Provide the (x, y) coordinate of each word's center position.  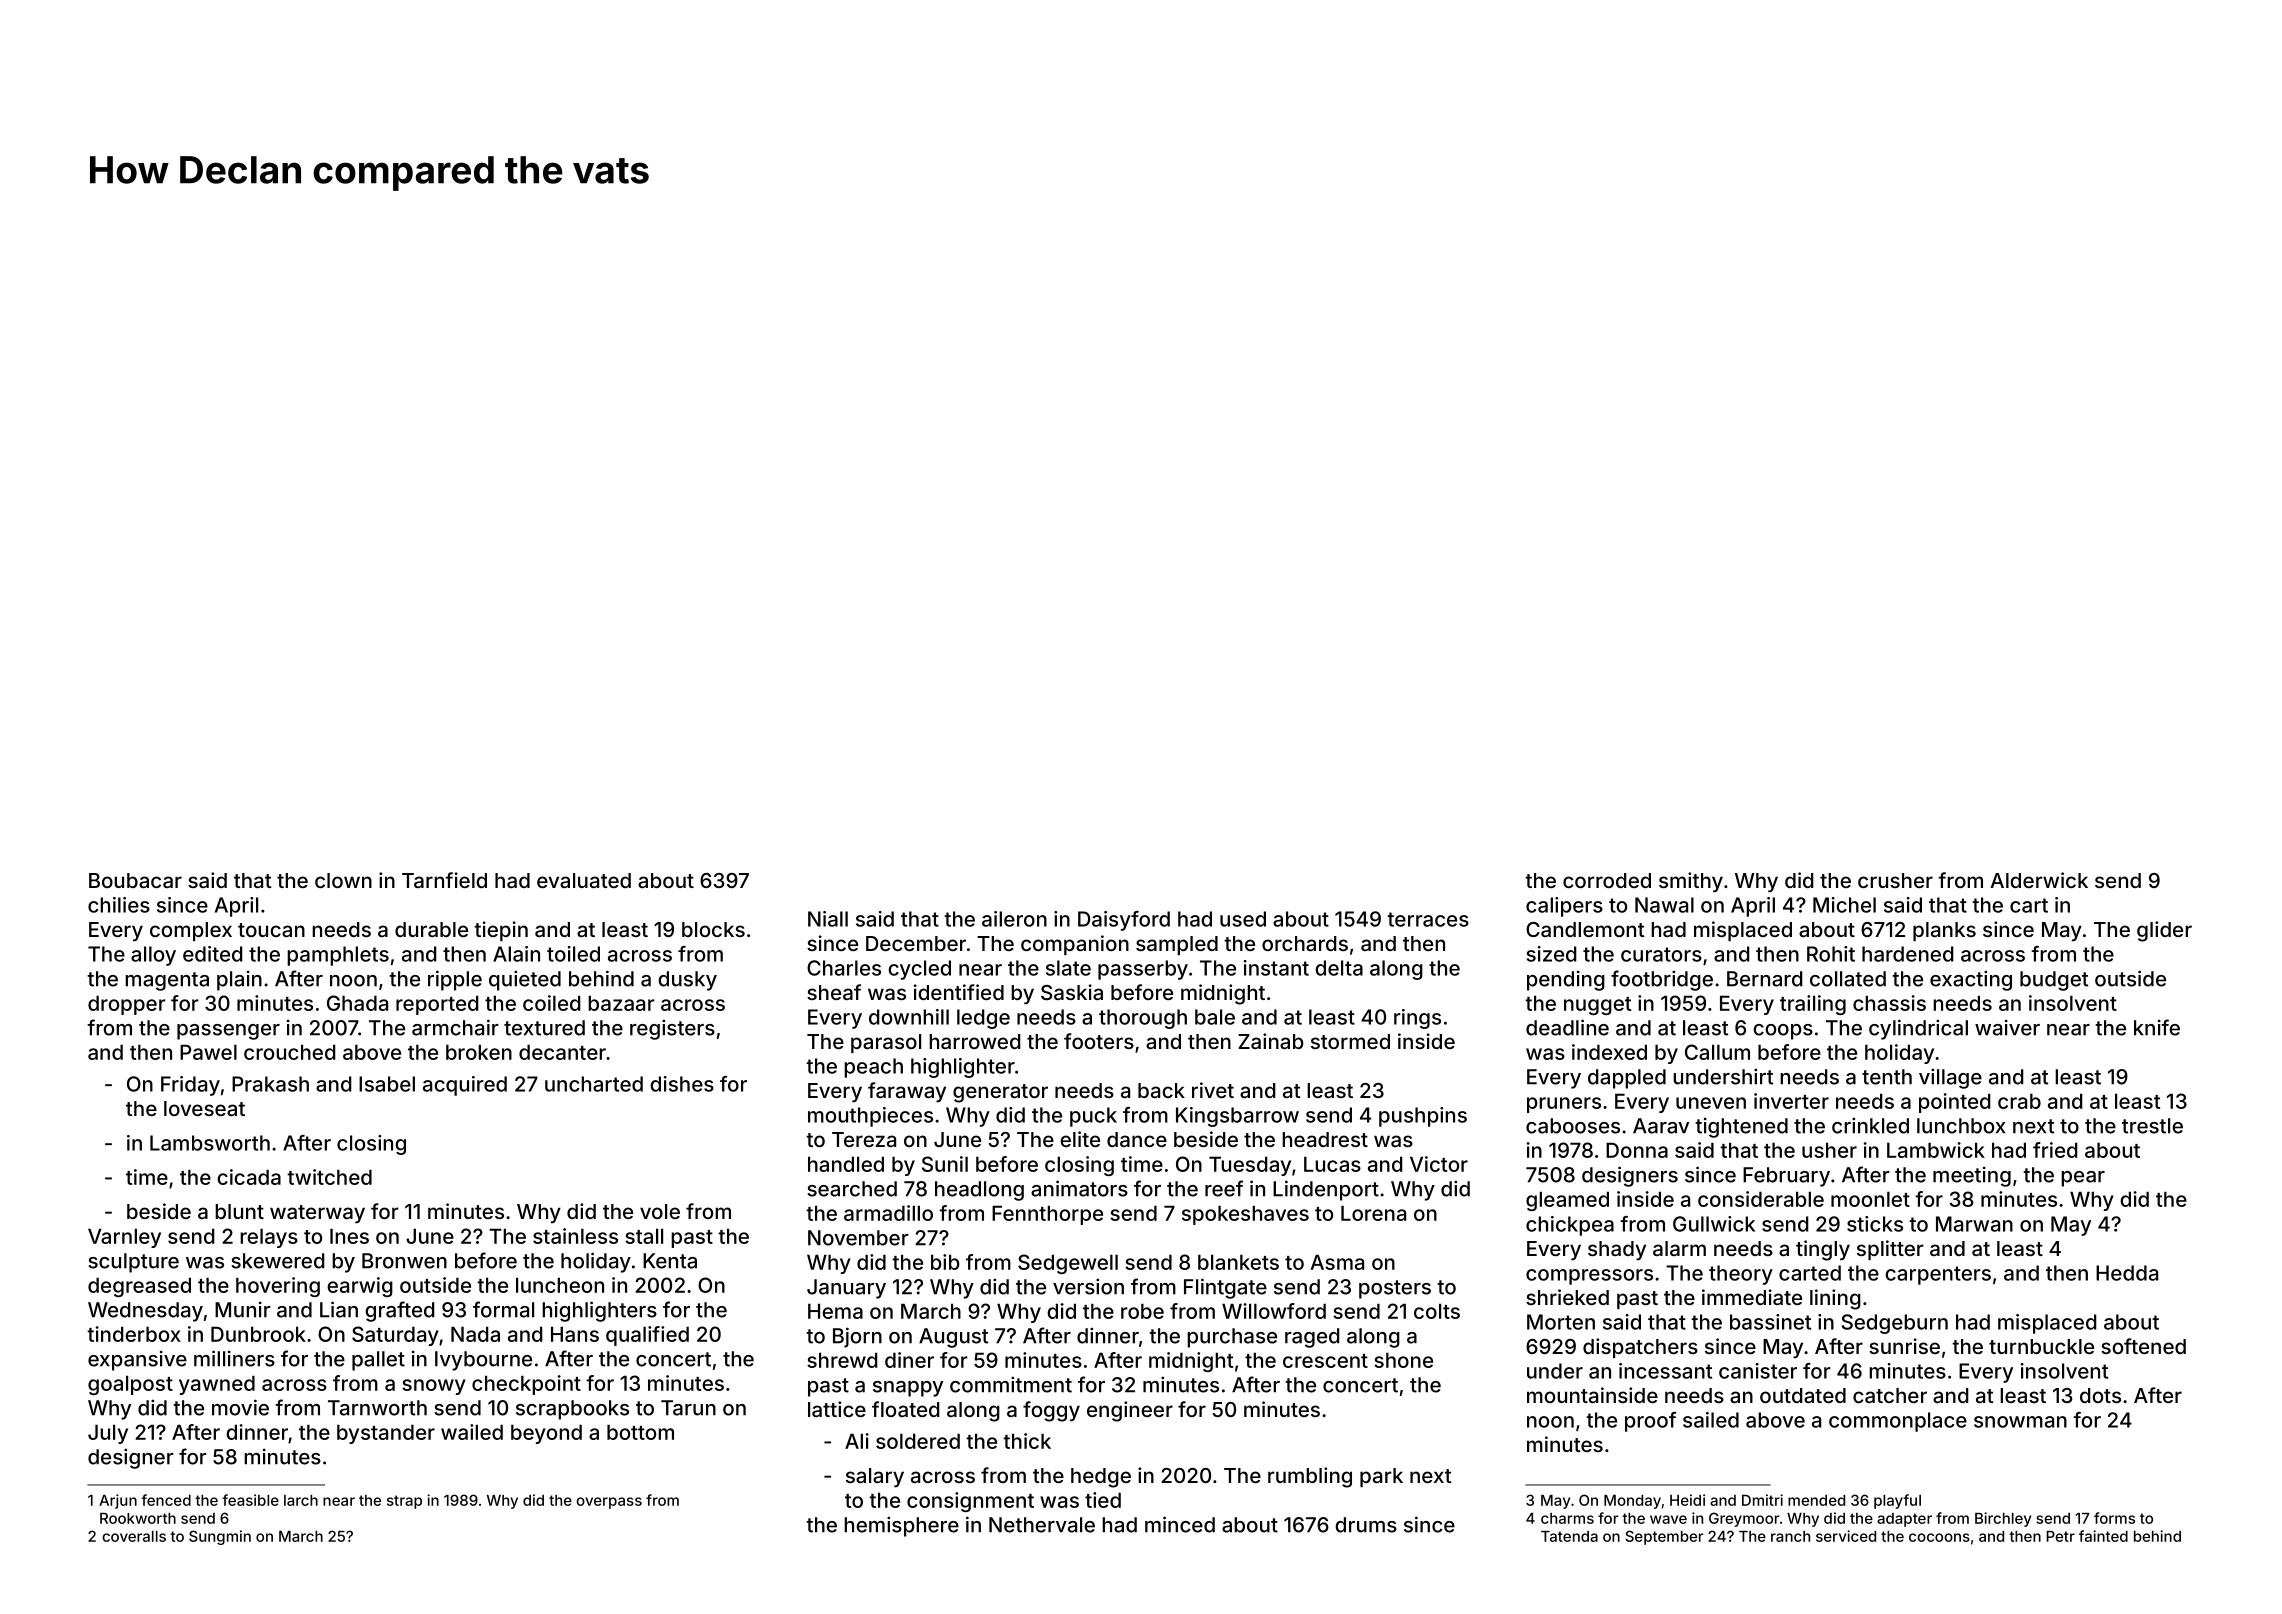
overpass (609, 1503)
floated (906, 1409)
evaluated (584, 880)
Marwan (1974, 1224)
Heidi (1687, 1500)
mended (1816, 1500)
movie (240, 1407)
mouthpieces (870, 1117)
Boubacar (135, 880)
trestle (2152, 1126)
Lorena (1373, 1213)
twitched (329, 1177)
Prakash (270, 1084)
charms (1567, 1518)
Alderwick (2039, 880)
